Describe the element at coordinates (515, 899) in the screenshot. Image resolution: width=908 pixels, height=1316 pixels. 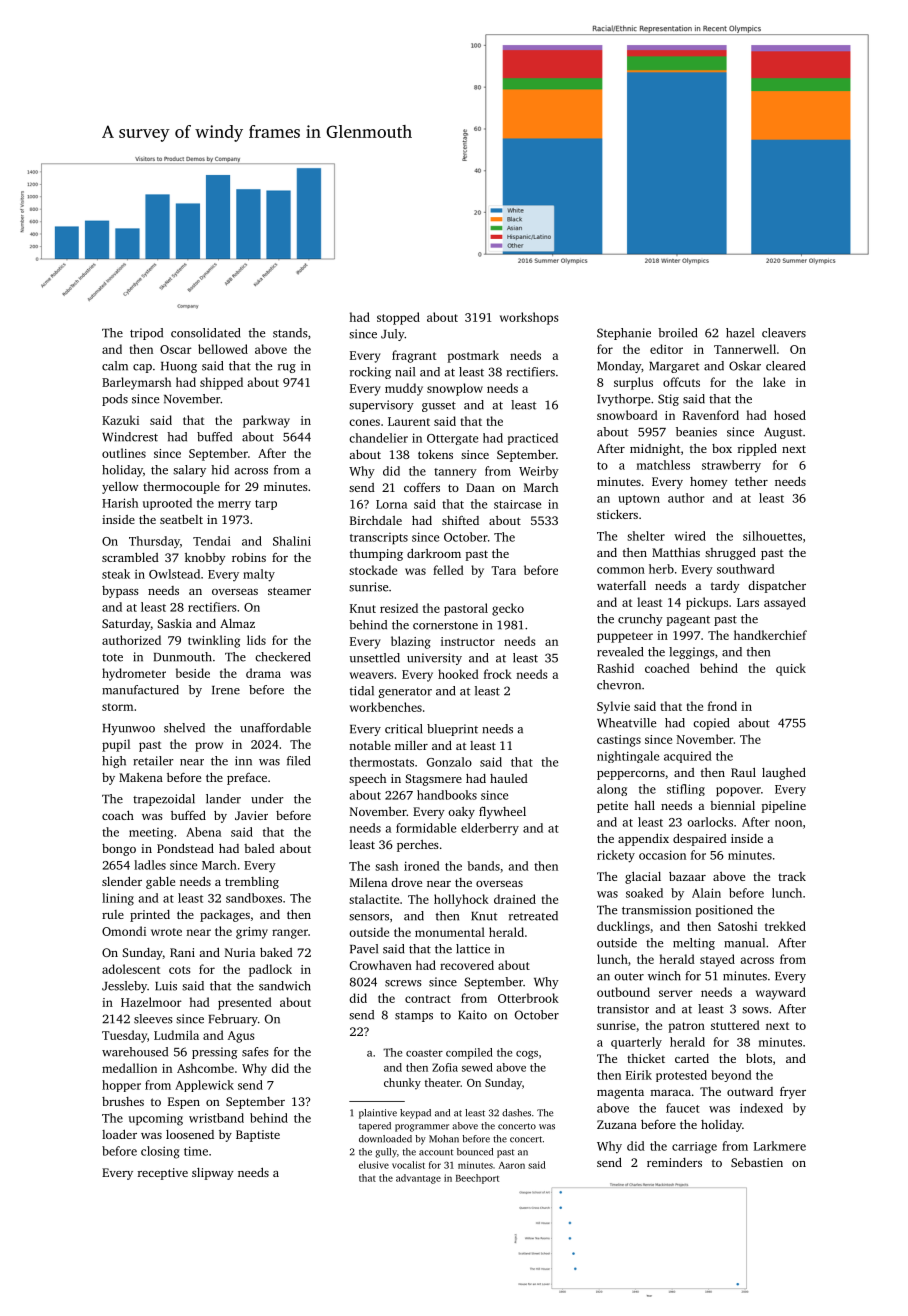
I see `drained` at that location.
